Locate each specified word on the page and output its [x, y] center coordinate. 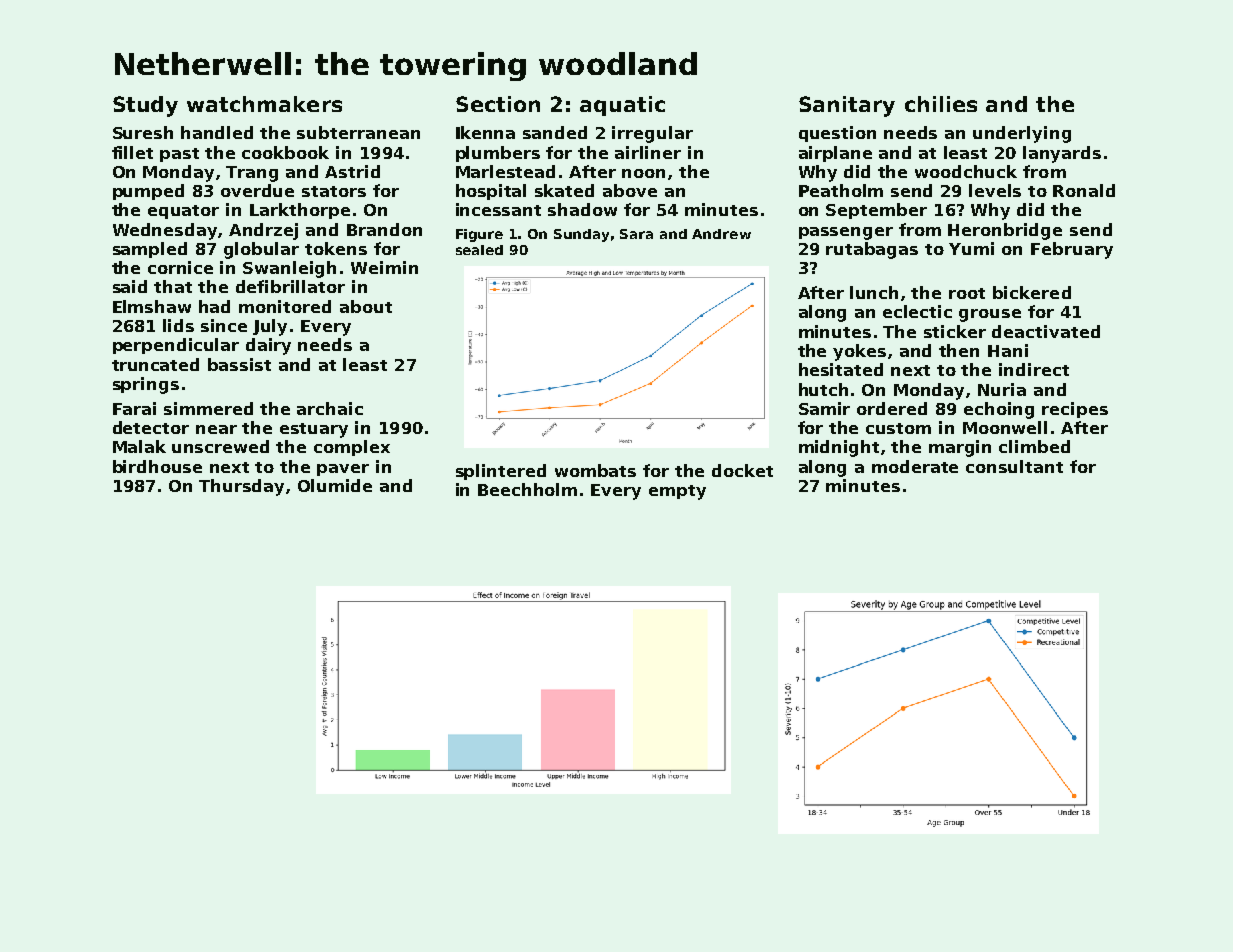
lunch [874, 292]
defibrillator [290, 286]
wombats [595, 470]
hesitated [841, 369]
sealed [479, 250]
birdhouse [157, 466]
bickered [1032, 292]
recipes [1075, 410]
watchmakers [264, 104]
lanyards [1062, 154]
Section [498, 104]
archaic [330, 408]
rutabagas [872, 250]
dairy [268, 346]
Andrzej [263, 231]
